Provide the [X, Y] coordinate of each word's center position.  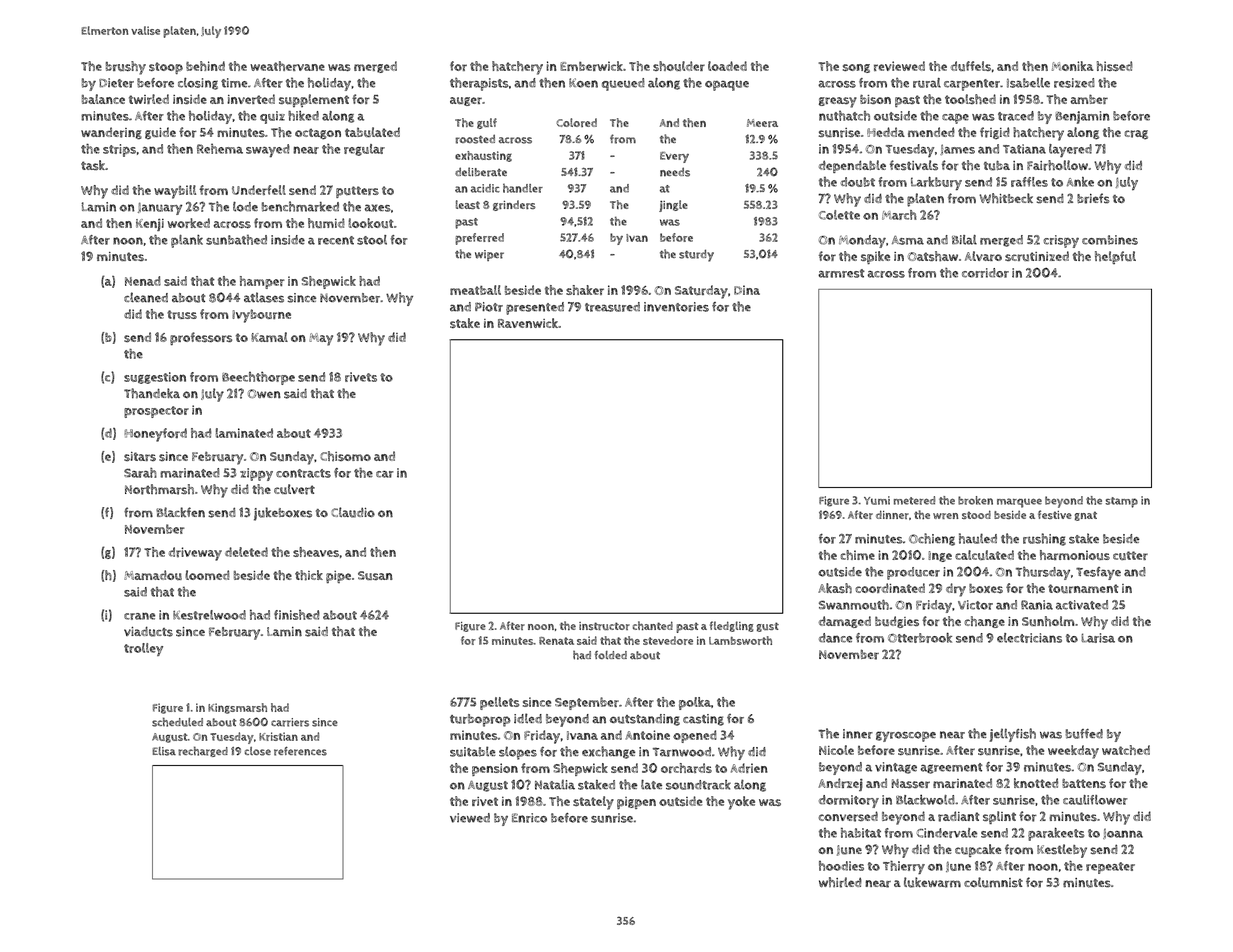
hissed [1115, 66]
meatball [475, 290]
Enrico [529, 818]
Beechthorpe [258, 378]
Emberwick [591, 66]
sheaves [316, 552]
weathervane [287, 66]
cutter [1130, 555]
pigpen [636, 803]
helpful [1115, 257]
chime [858, 555]
